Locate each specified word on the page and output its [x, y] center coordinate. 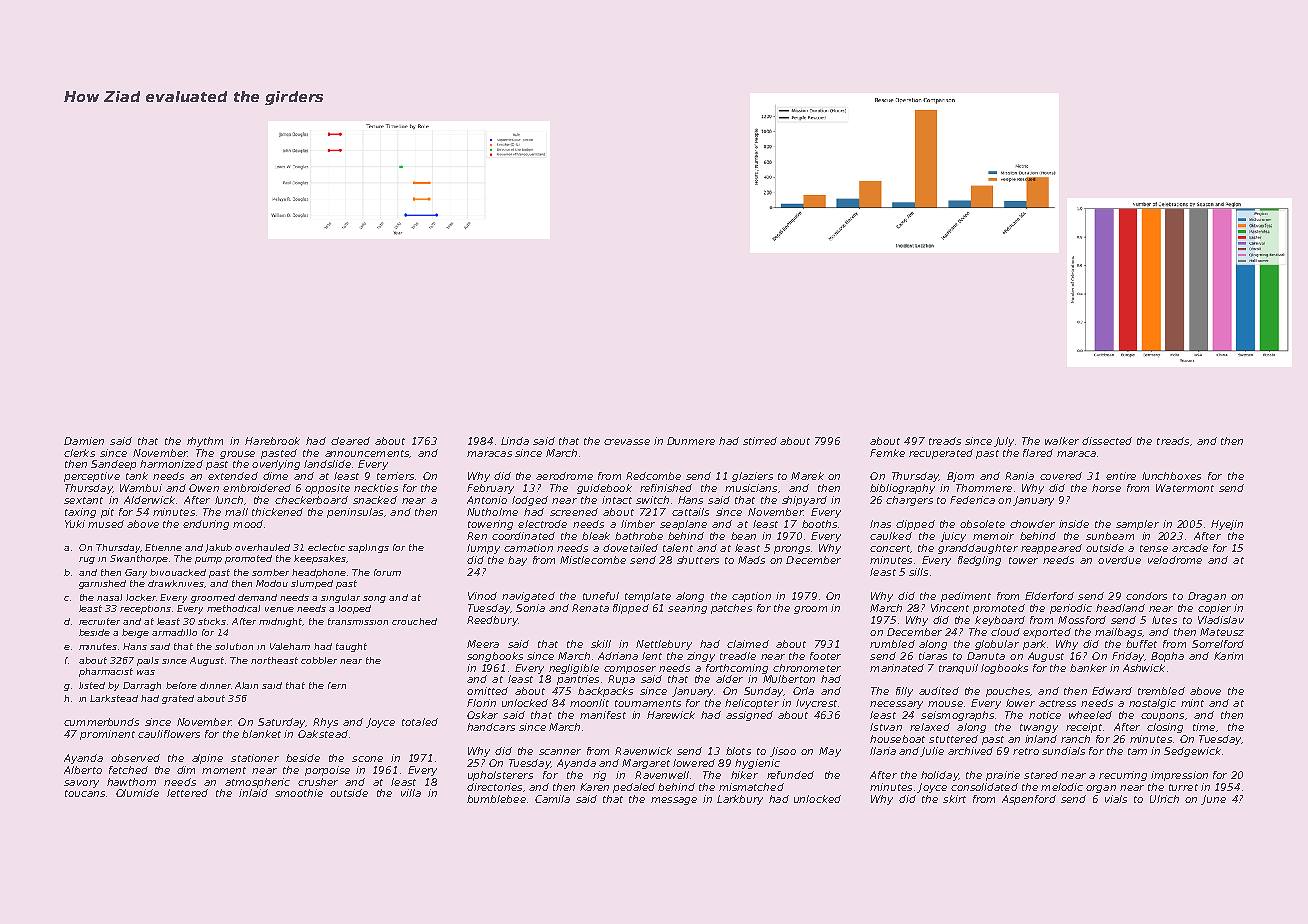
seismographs [957, 716]
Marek [807, 476]
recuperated [941, 454]
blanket [261, 734]
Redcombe [653, 476]
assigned [749, 716]
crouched [414, 621]
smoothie [299, 793]
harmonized [171, 464]
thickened [277, 512]
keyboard [1000, 621]
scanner [560, 752]
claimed [748, 644]
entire [1121, 476]
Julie [932, 752]
